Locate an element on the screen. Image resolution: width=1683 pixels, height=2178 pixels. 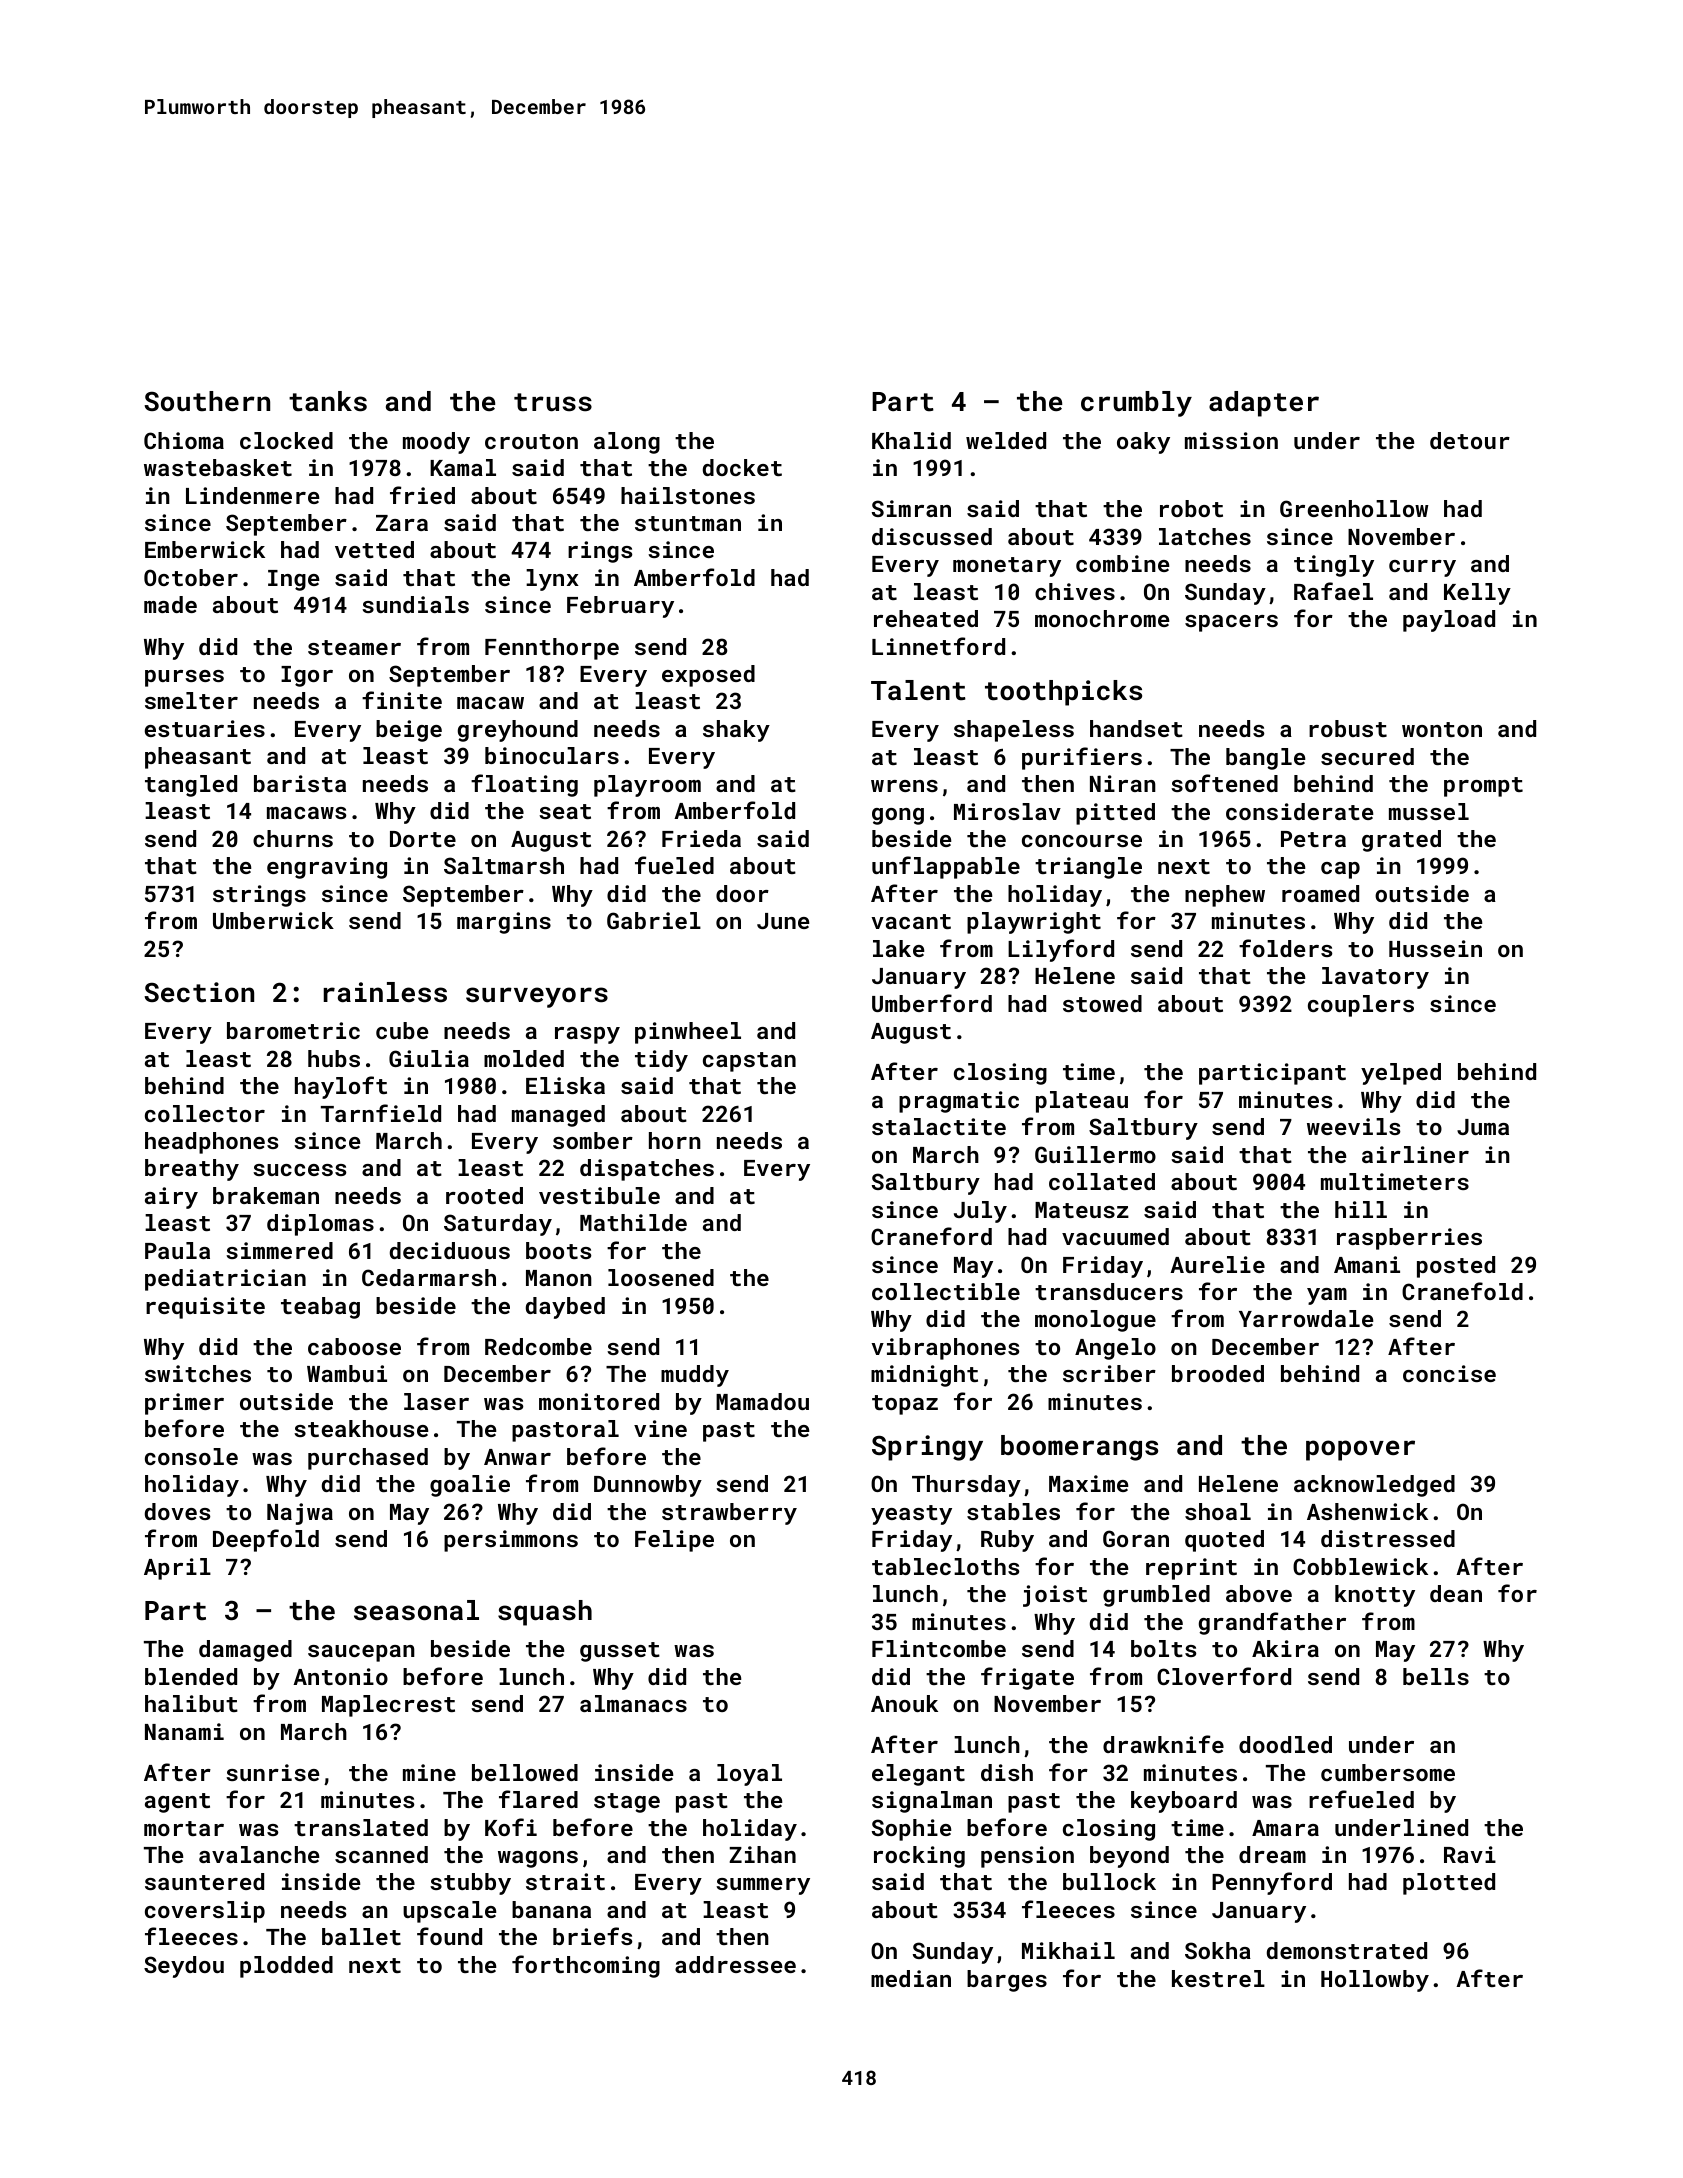
playwright is located at coordinates (1034, 923).
